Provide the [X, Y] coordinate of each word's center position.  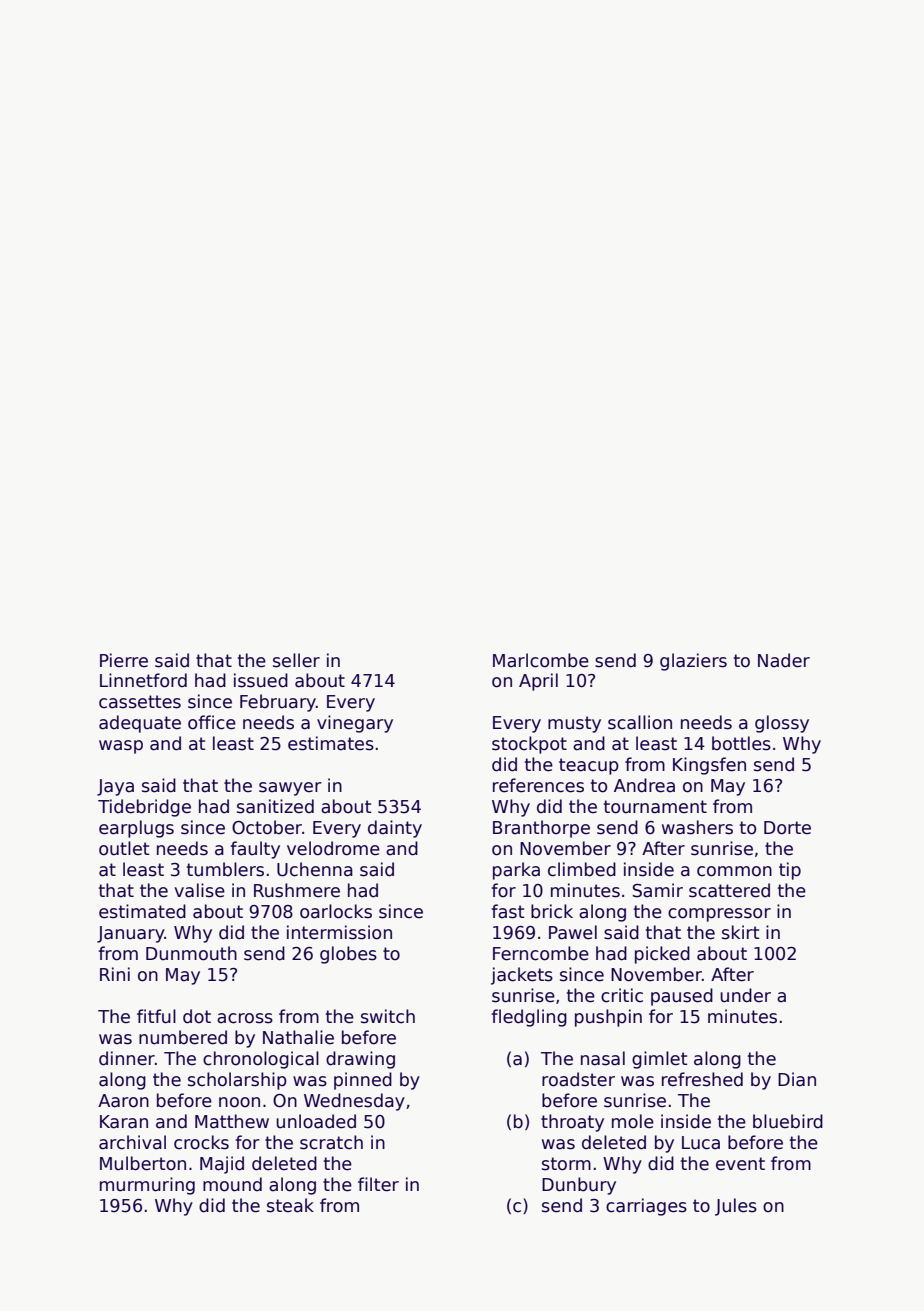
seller [296, 660]
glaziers [693, 662]
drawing [360, 1060]
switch [388, 1016]
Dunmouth [191, 953]
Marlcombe [541, 660]
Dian [797, 1079]
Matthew [232, 1121]
